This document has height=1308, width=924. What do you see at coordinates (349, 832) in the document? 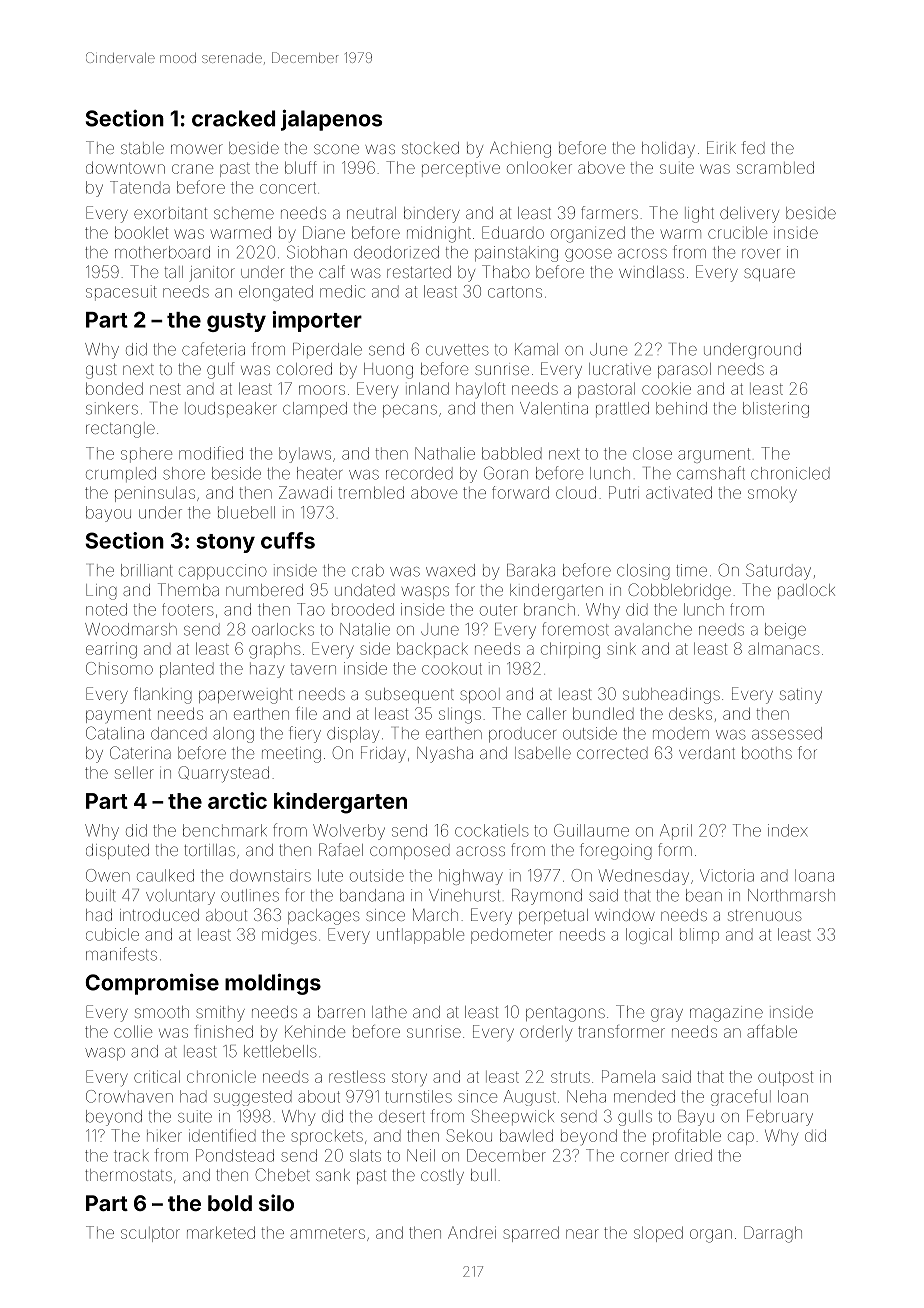
I see `Wolverby` at bounding box center [349, 832].
